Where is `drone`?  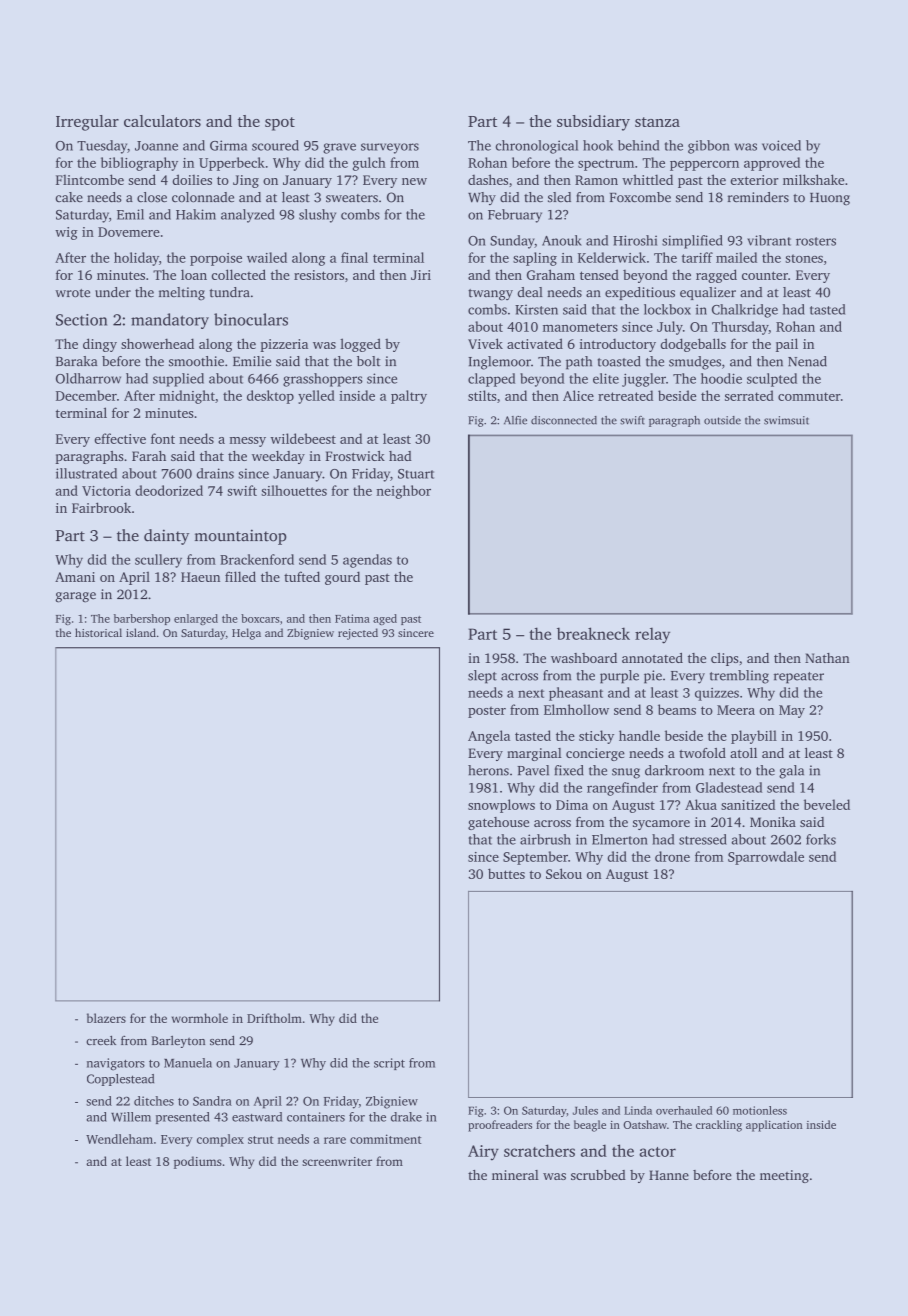 drone is located at coordinates (672, 856).
